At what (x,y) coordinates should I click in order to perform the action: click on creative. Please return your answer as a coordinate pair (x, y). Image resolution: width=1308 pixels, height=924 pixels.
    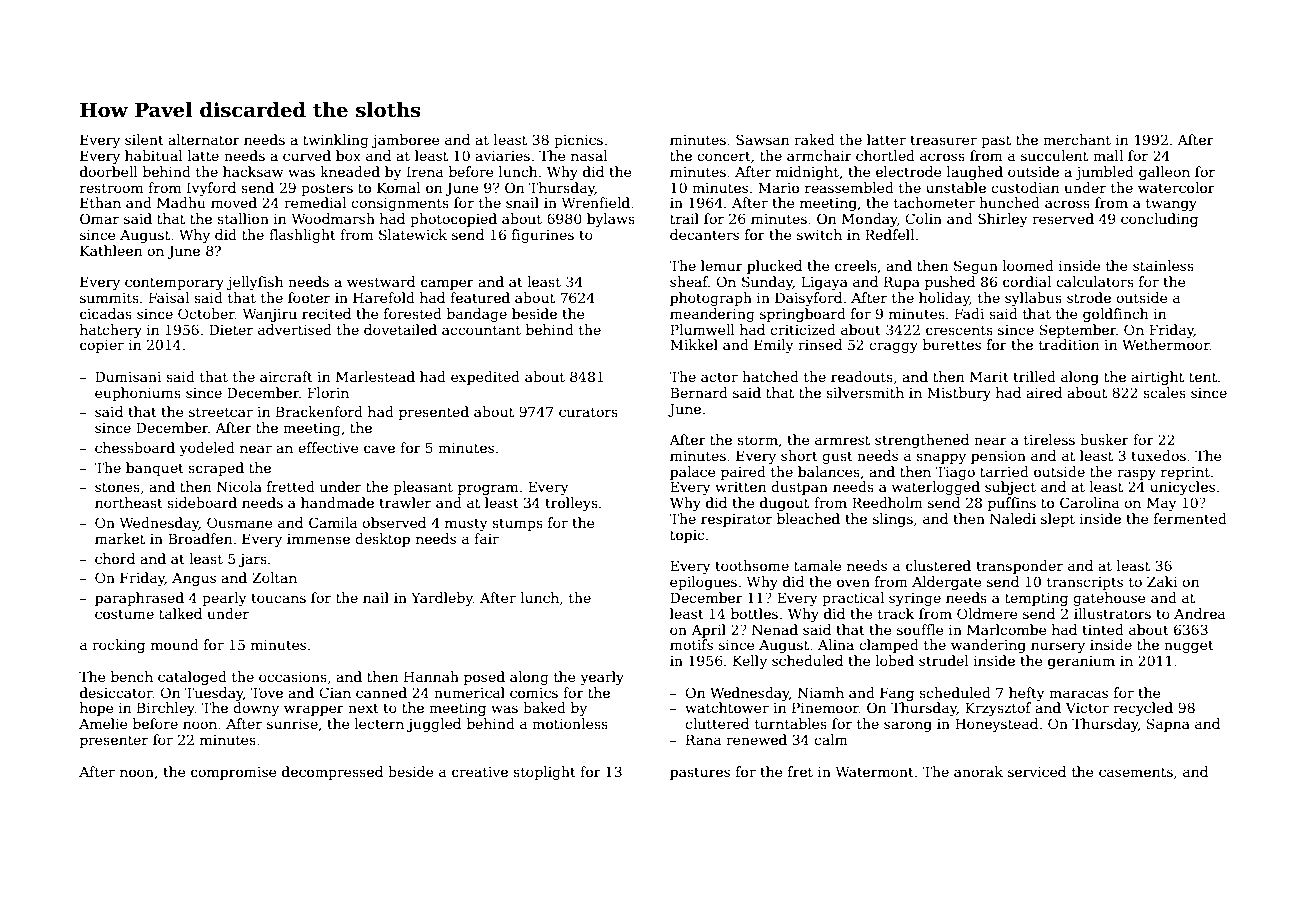
    Looking at the image, I should click on (480, 772).
